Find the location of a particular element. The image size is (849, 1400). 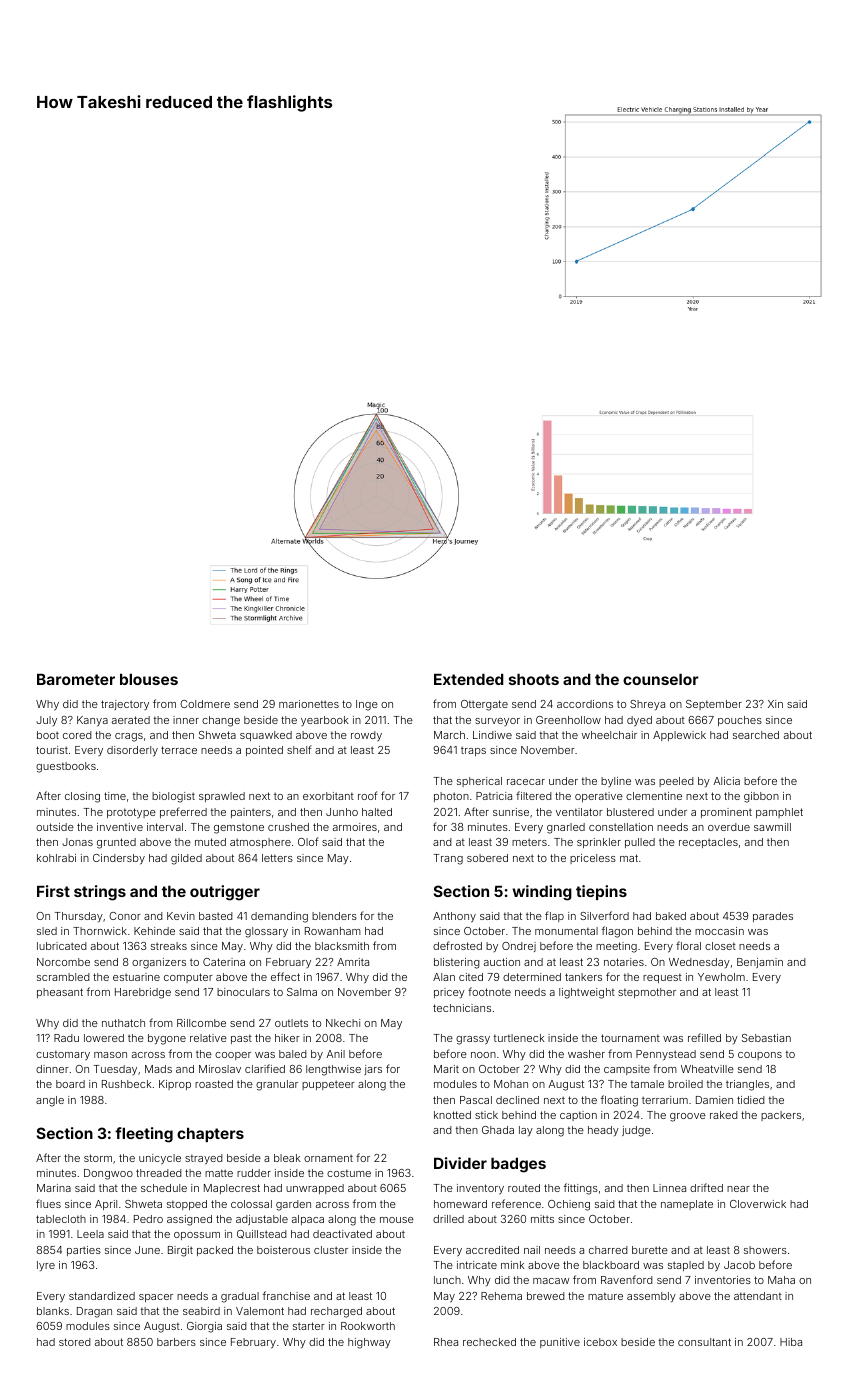

Birgit is located at coordinates (180, 1251).
